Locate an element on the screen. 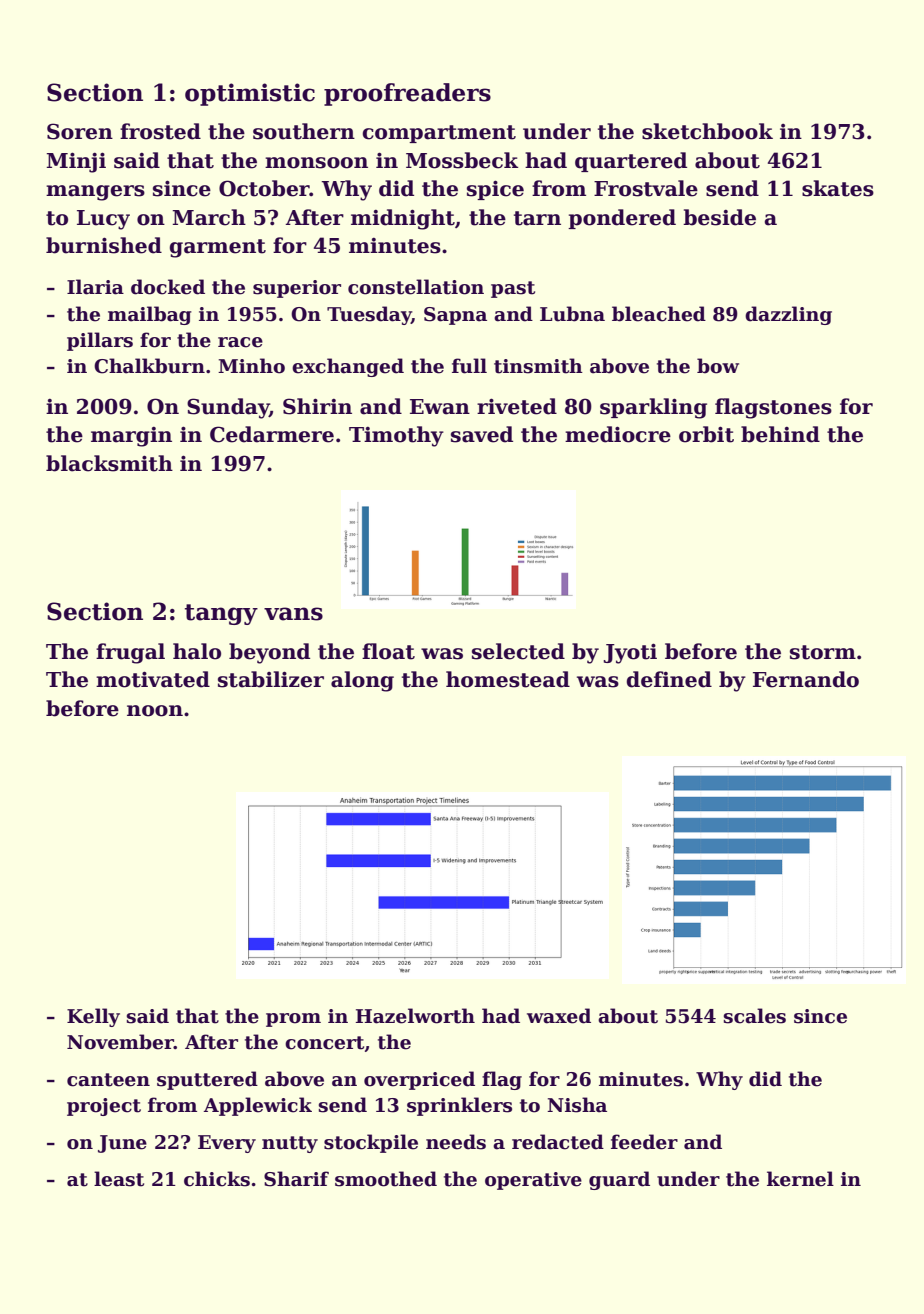 The width and height of the screenshot is (924, 1314). Fernando is located at coordinates (806, 679).
